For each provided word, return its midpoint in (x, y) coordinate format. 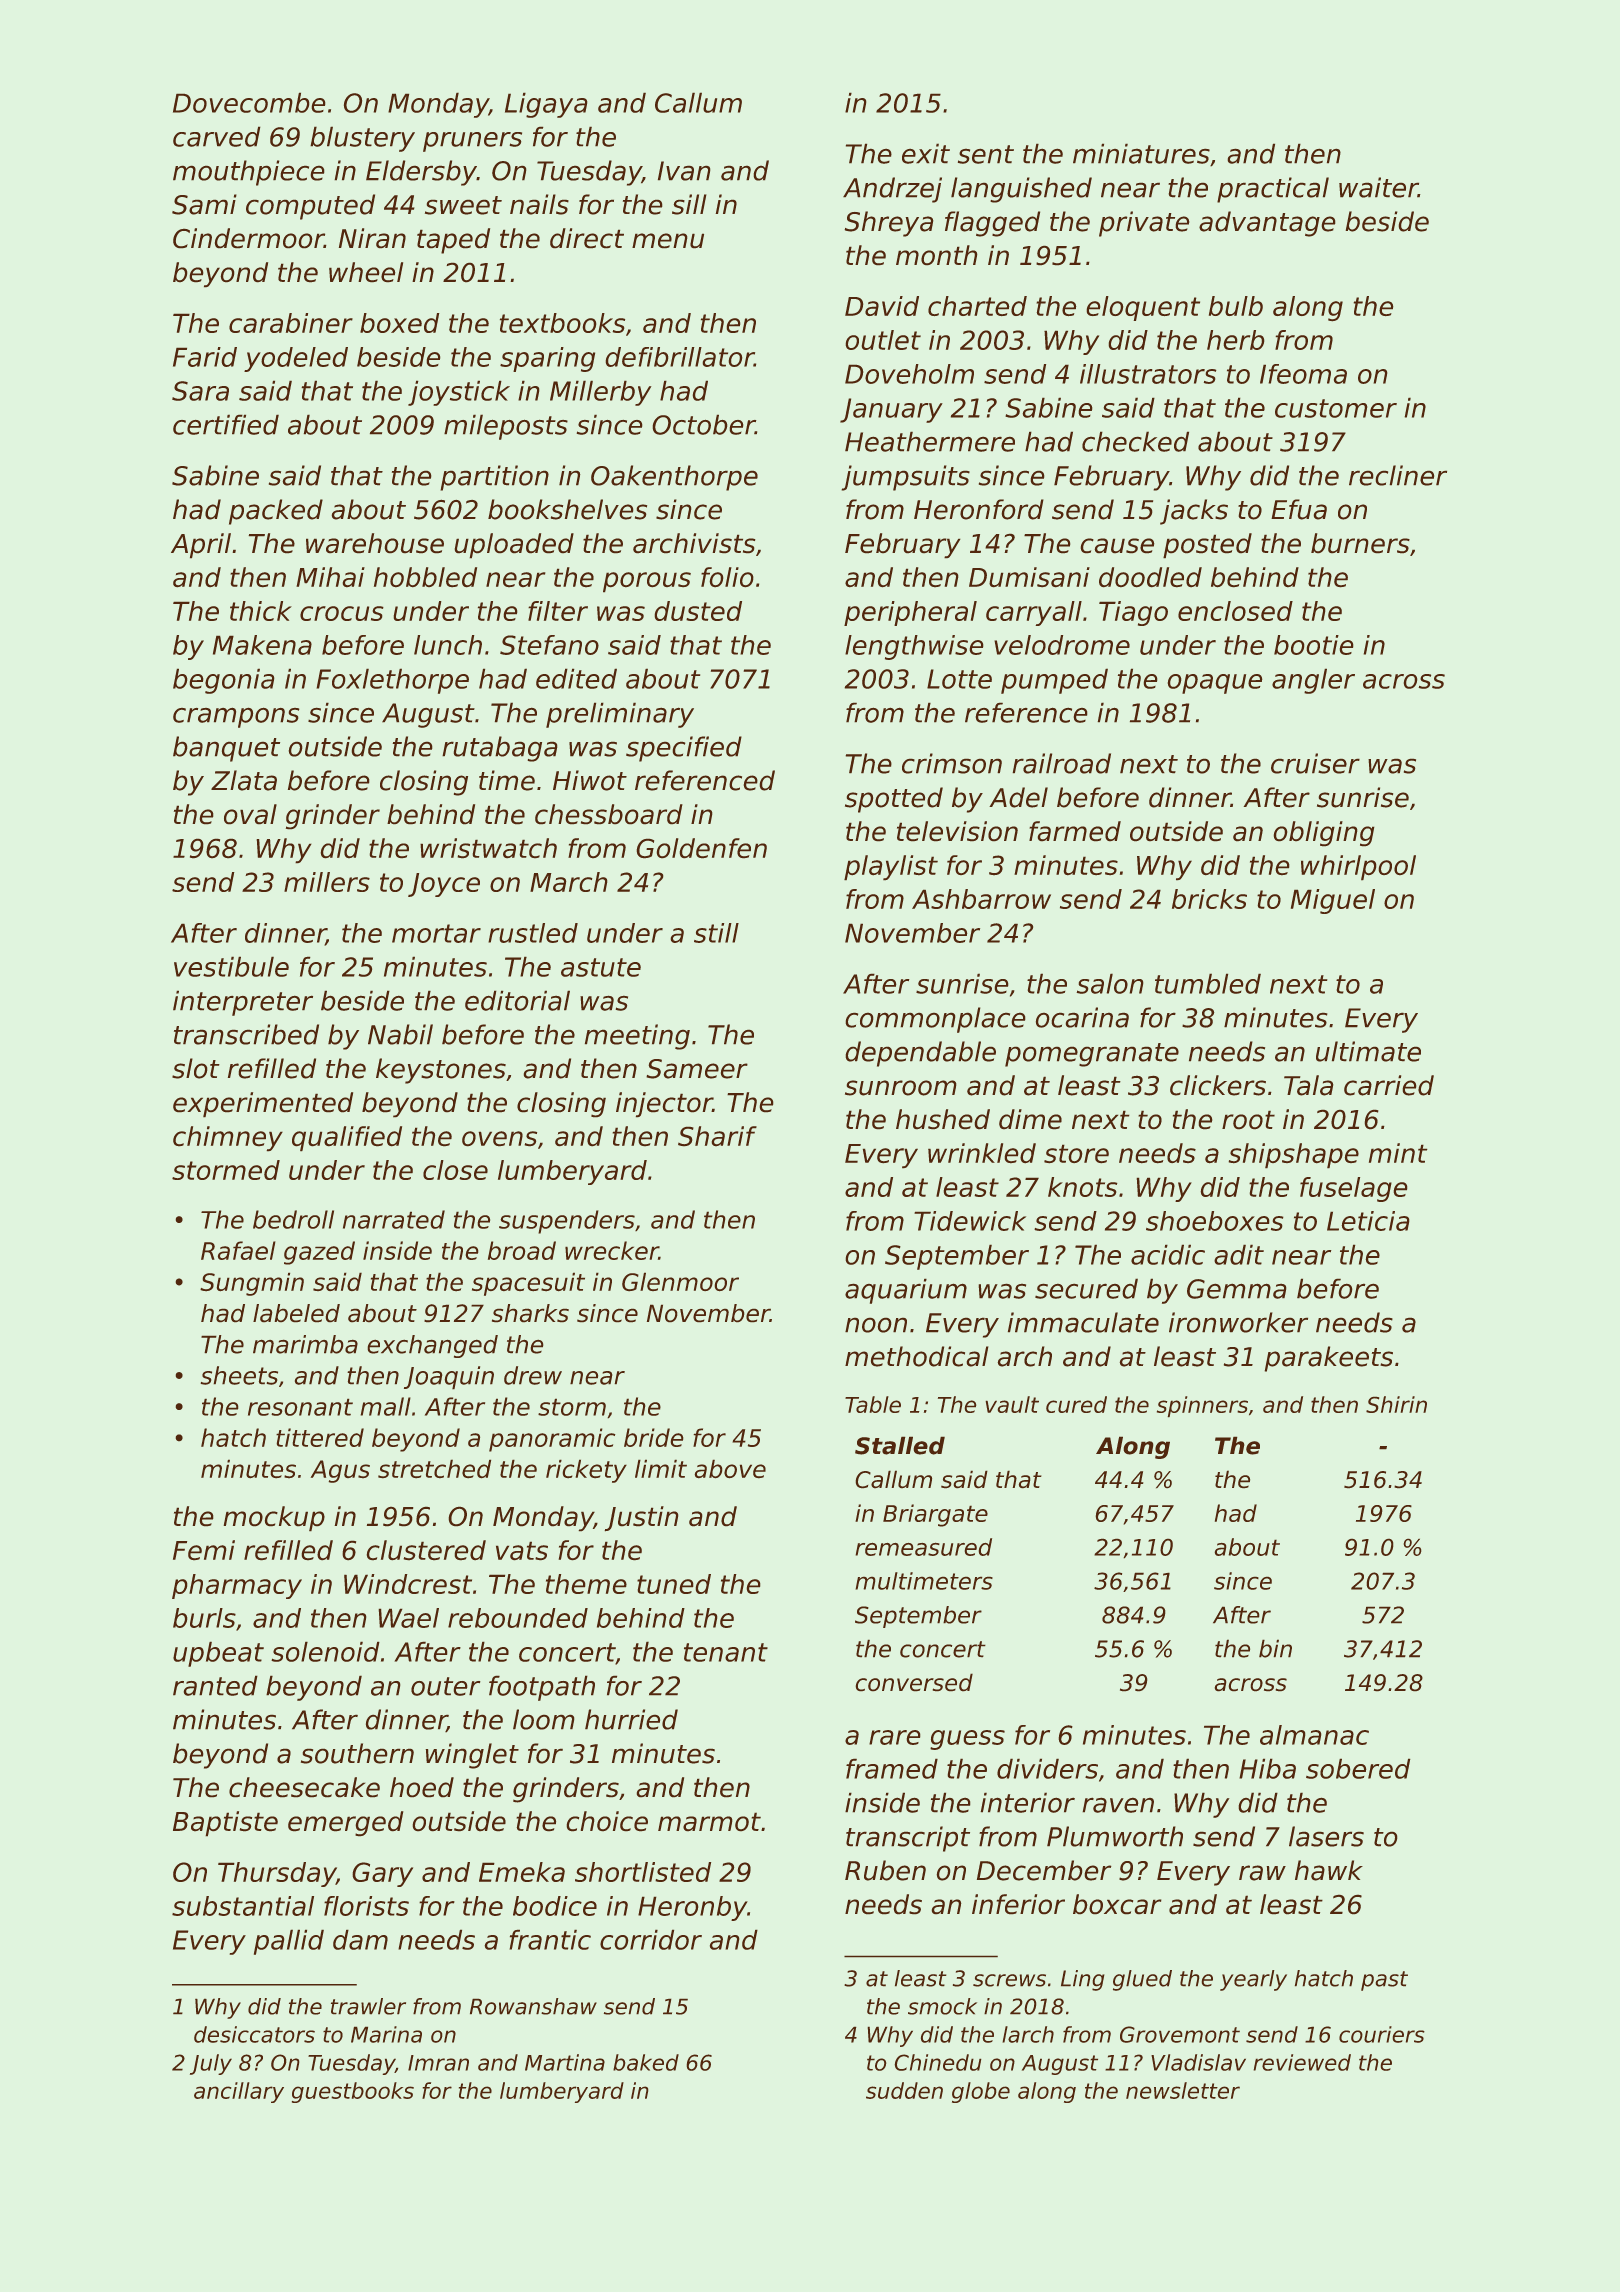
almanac (1314, 1735)
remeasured (924, 1547)
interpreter (243, 1003)
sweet (463, 205)
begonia (223, 681)
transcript (908, 1839)
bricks (1209, 899)
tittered (320, 1437)
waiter (1378, 187)
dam (360, 1940)
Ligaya (546, 105)
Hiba (1267, 1769)
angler (1313, 681)
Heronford (979, 509)
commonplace (935, 1020)
